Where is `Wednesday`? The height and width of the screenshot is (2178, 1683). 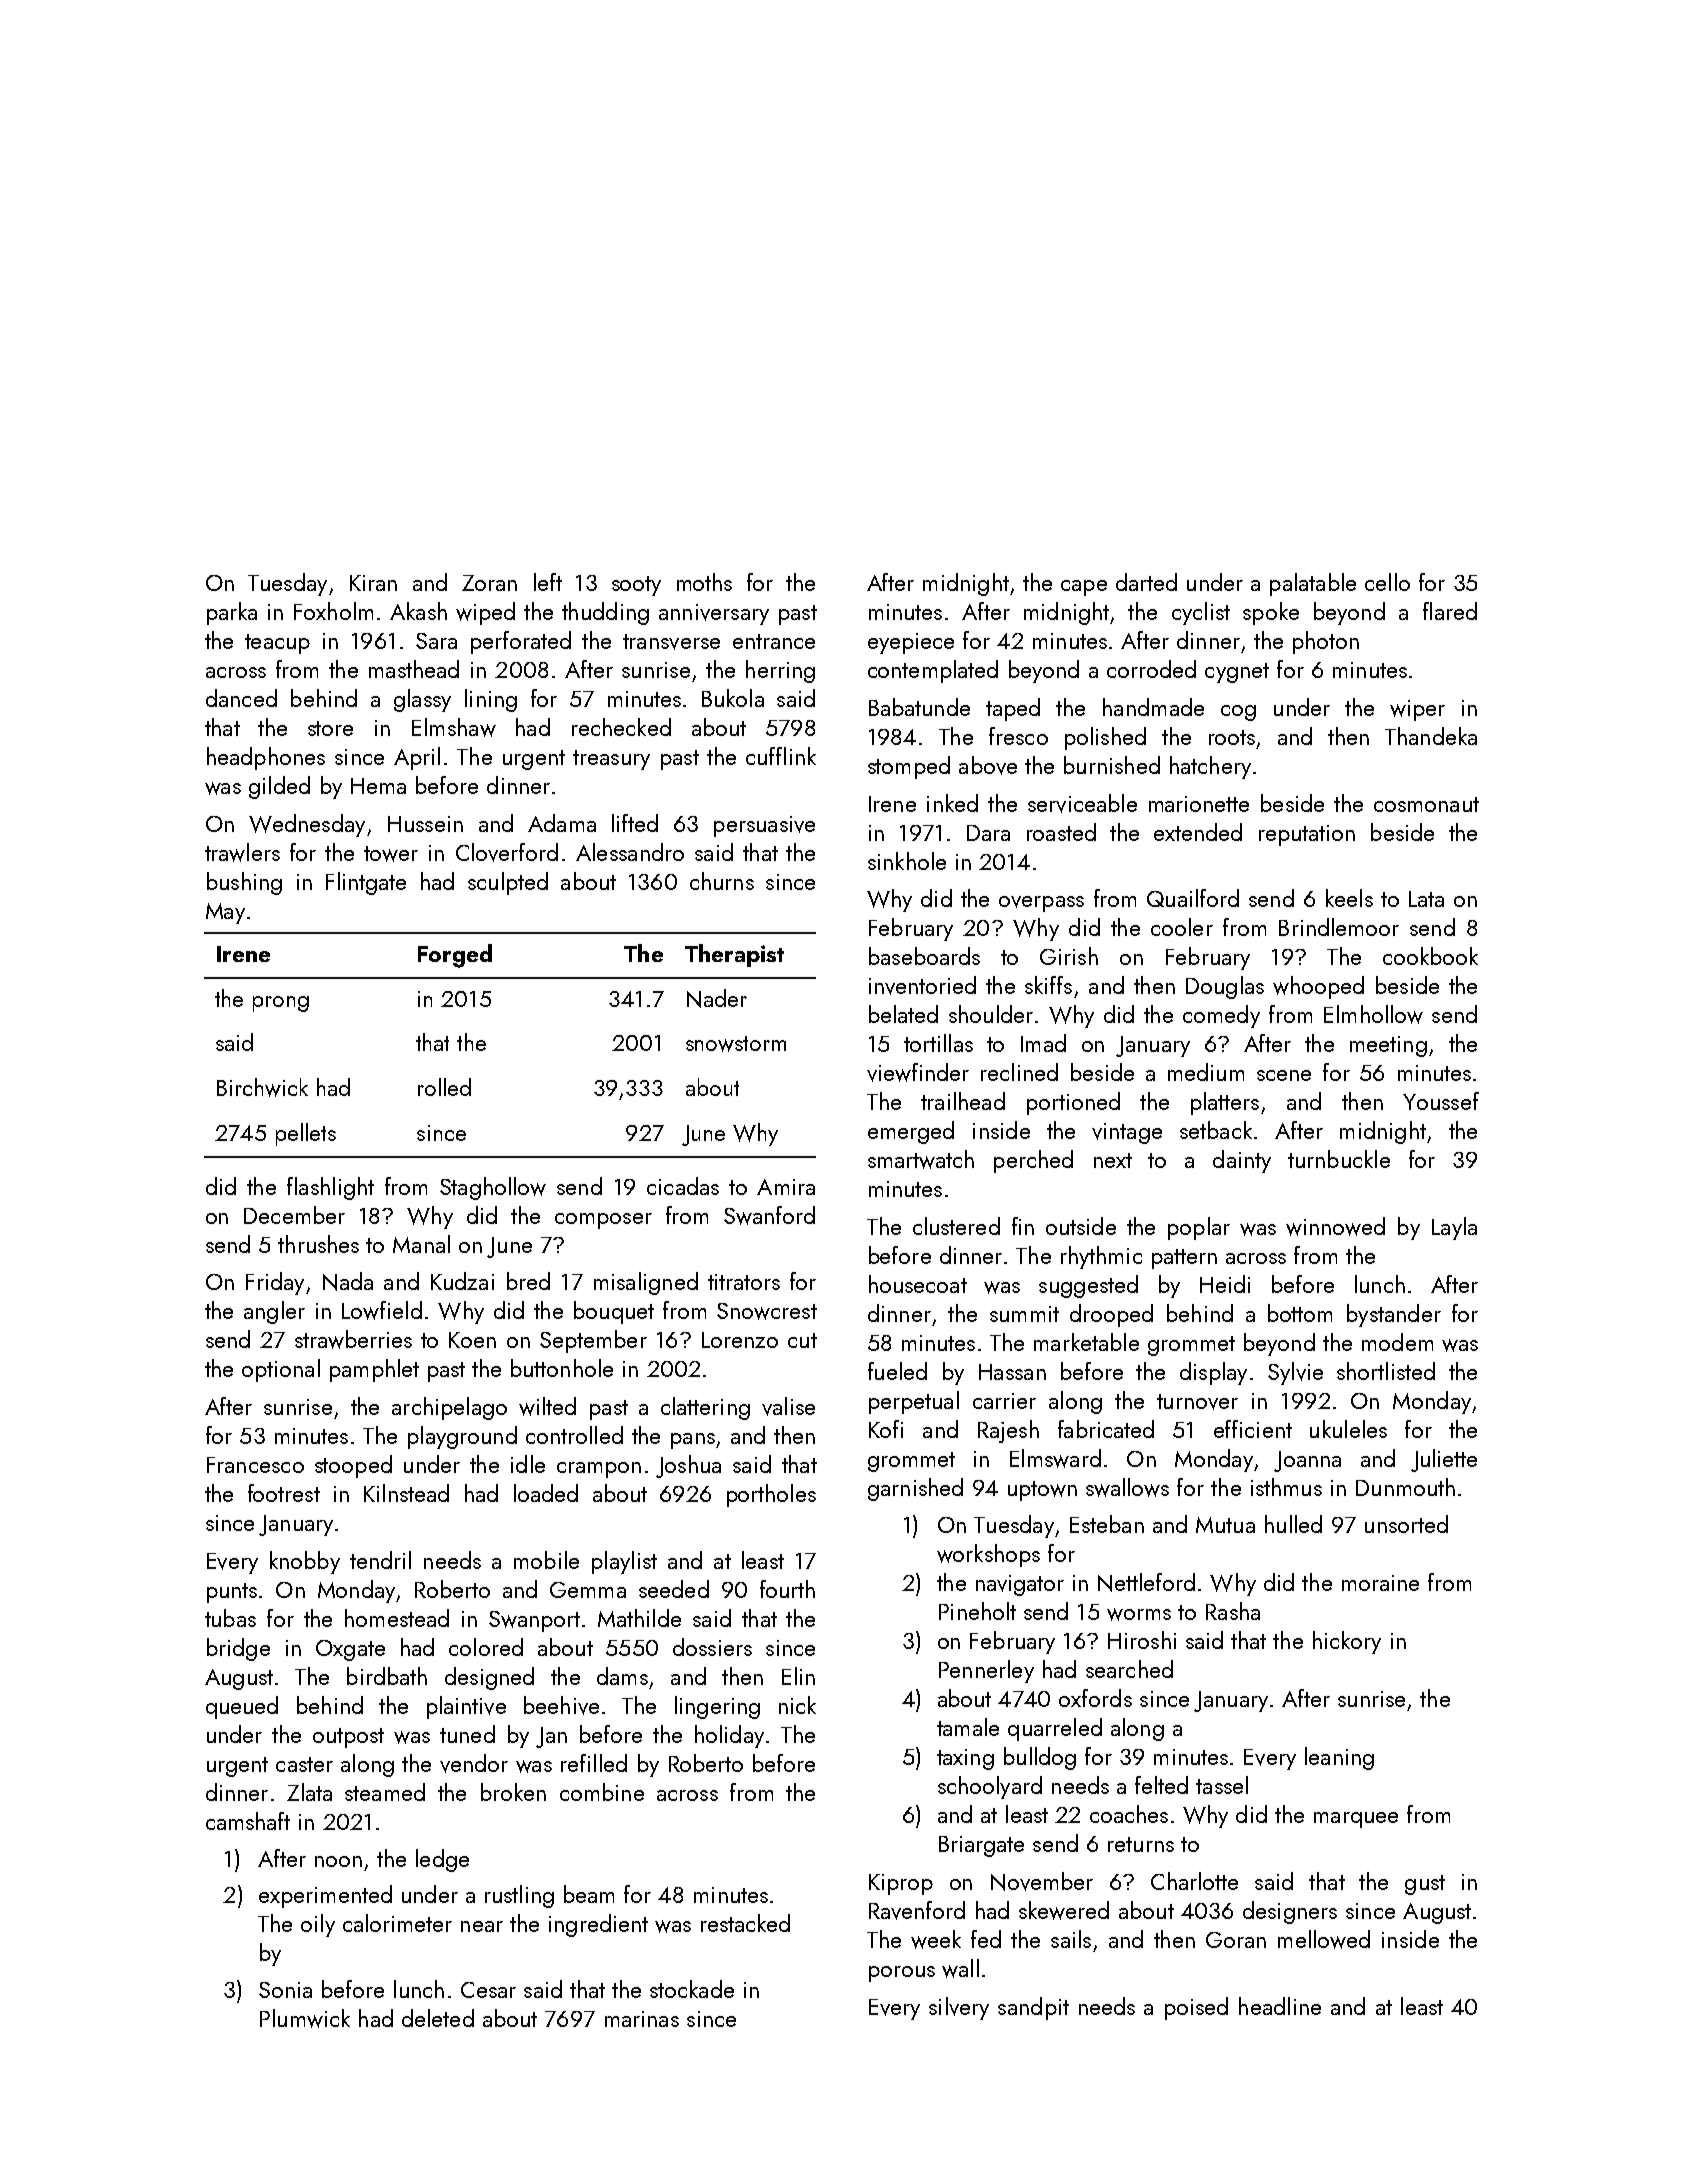 Wednesday is located at coordinates (307, 825).
